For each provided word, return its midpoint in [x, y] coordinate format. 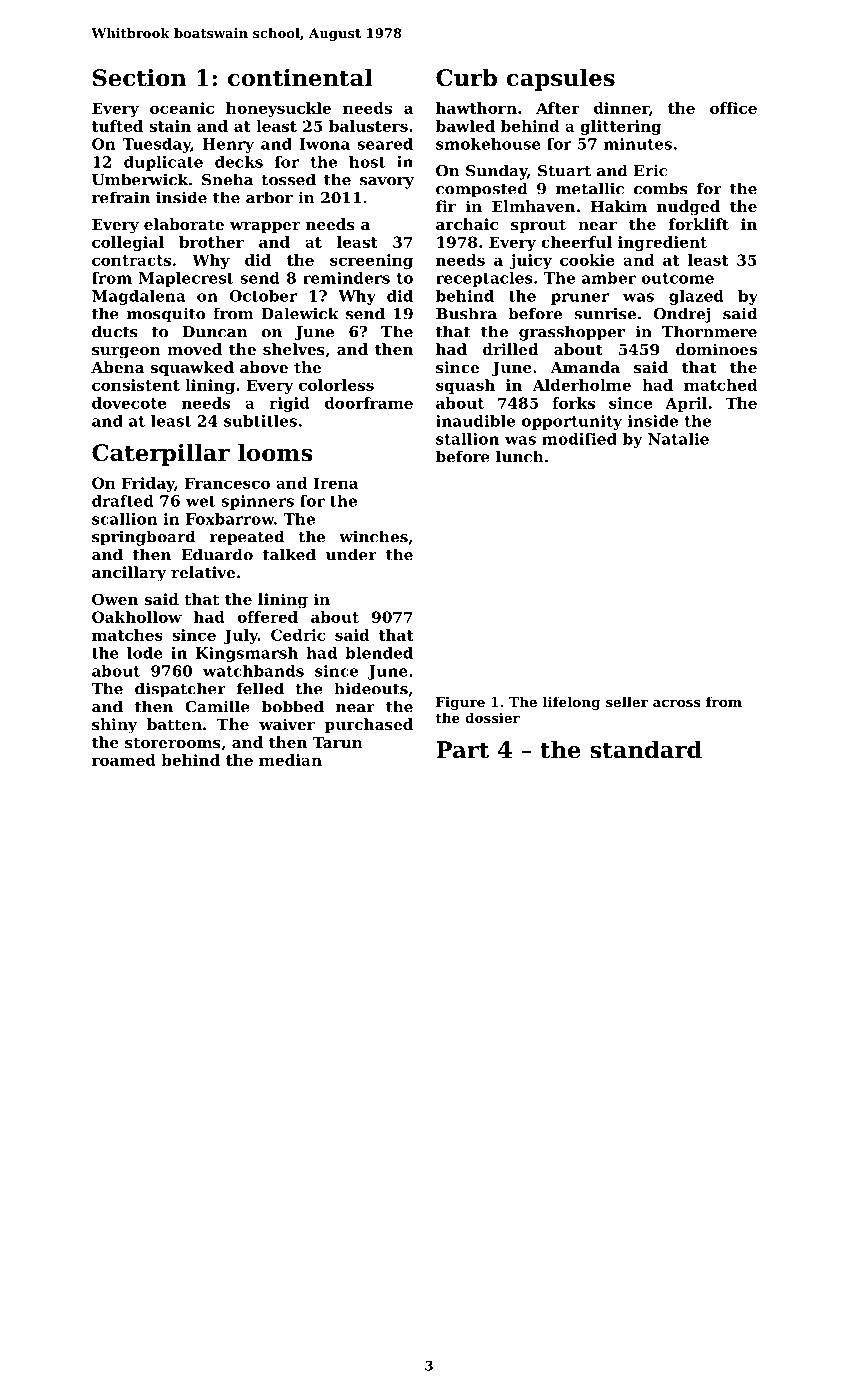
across [677, 703]
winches [373, 536]
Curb [466, 77]
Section [140, 78]
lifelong [572, 703]
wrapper [265, 227]
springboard [143, 538]
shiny [114, 726]
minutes [638, 144]
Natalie [678, 439]
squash [465, 386]
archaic [467, 224]
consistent [136, 385]
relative [203, 572]
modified [579, 439]
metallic [590, 188]
